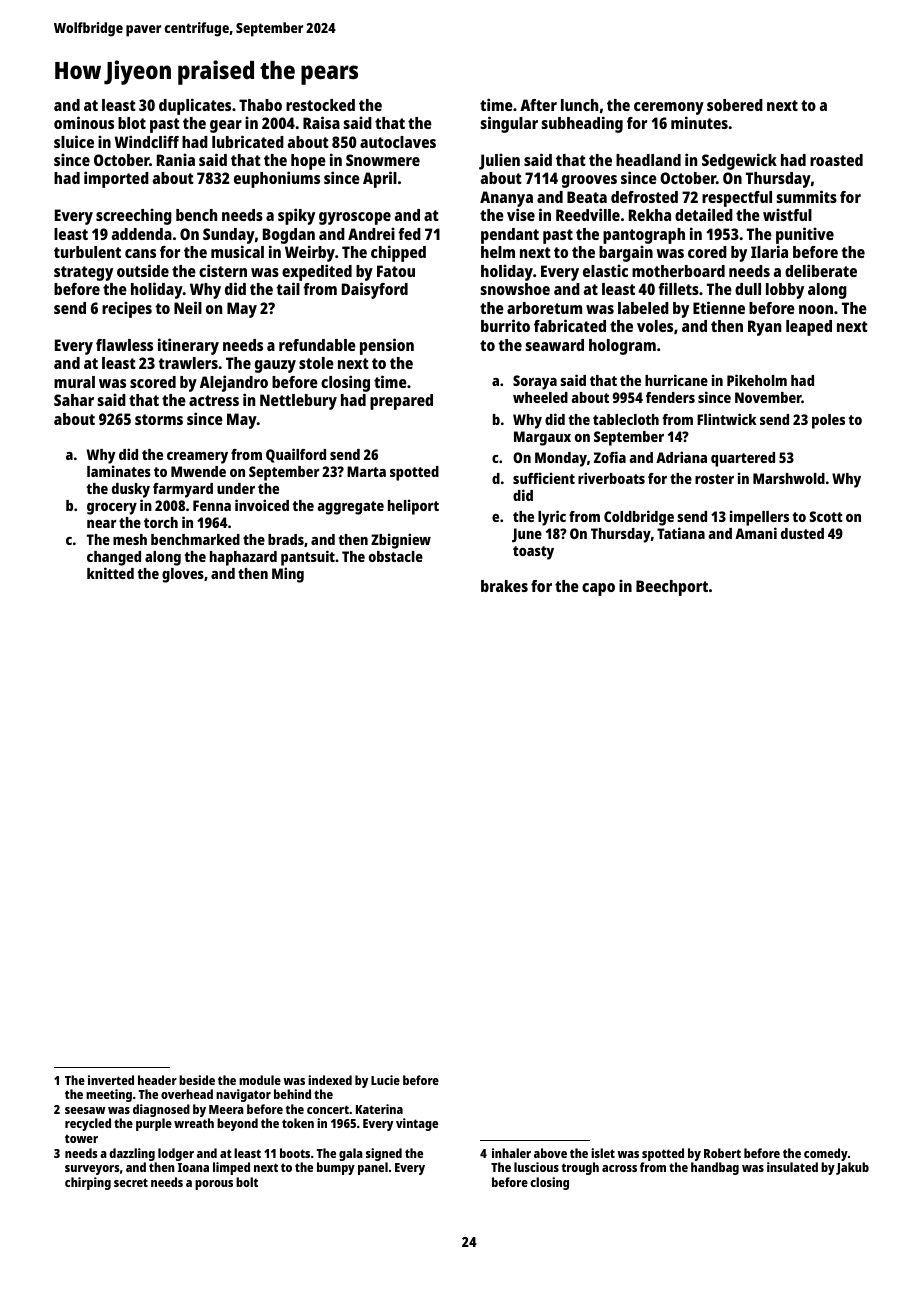  I want to click on Lucie, so click(385, 1080).
